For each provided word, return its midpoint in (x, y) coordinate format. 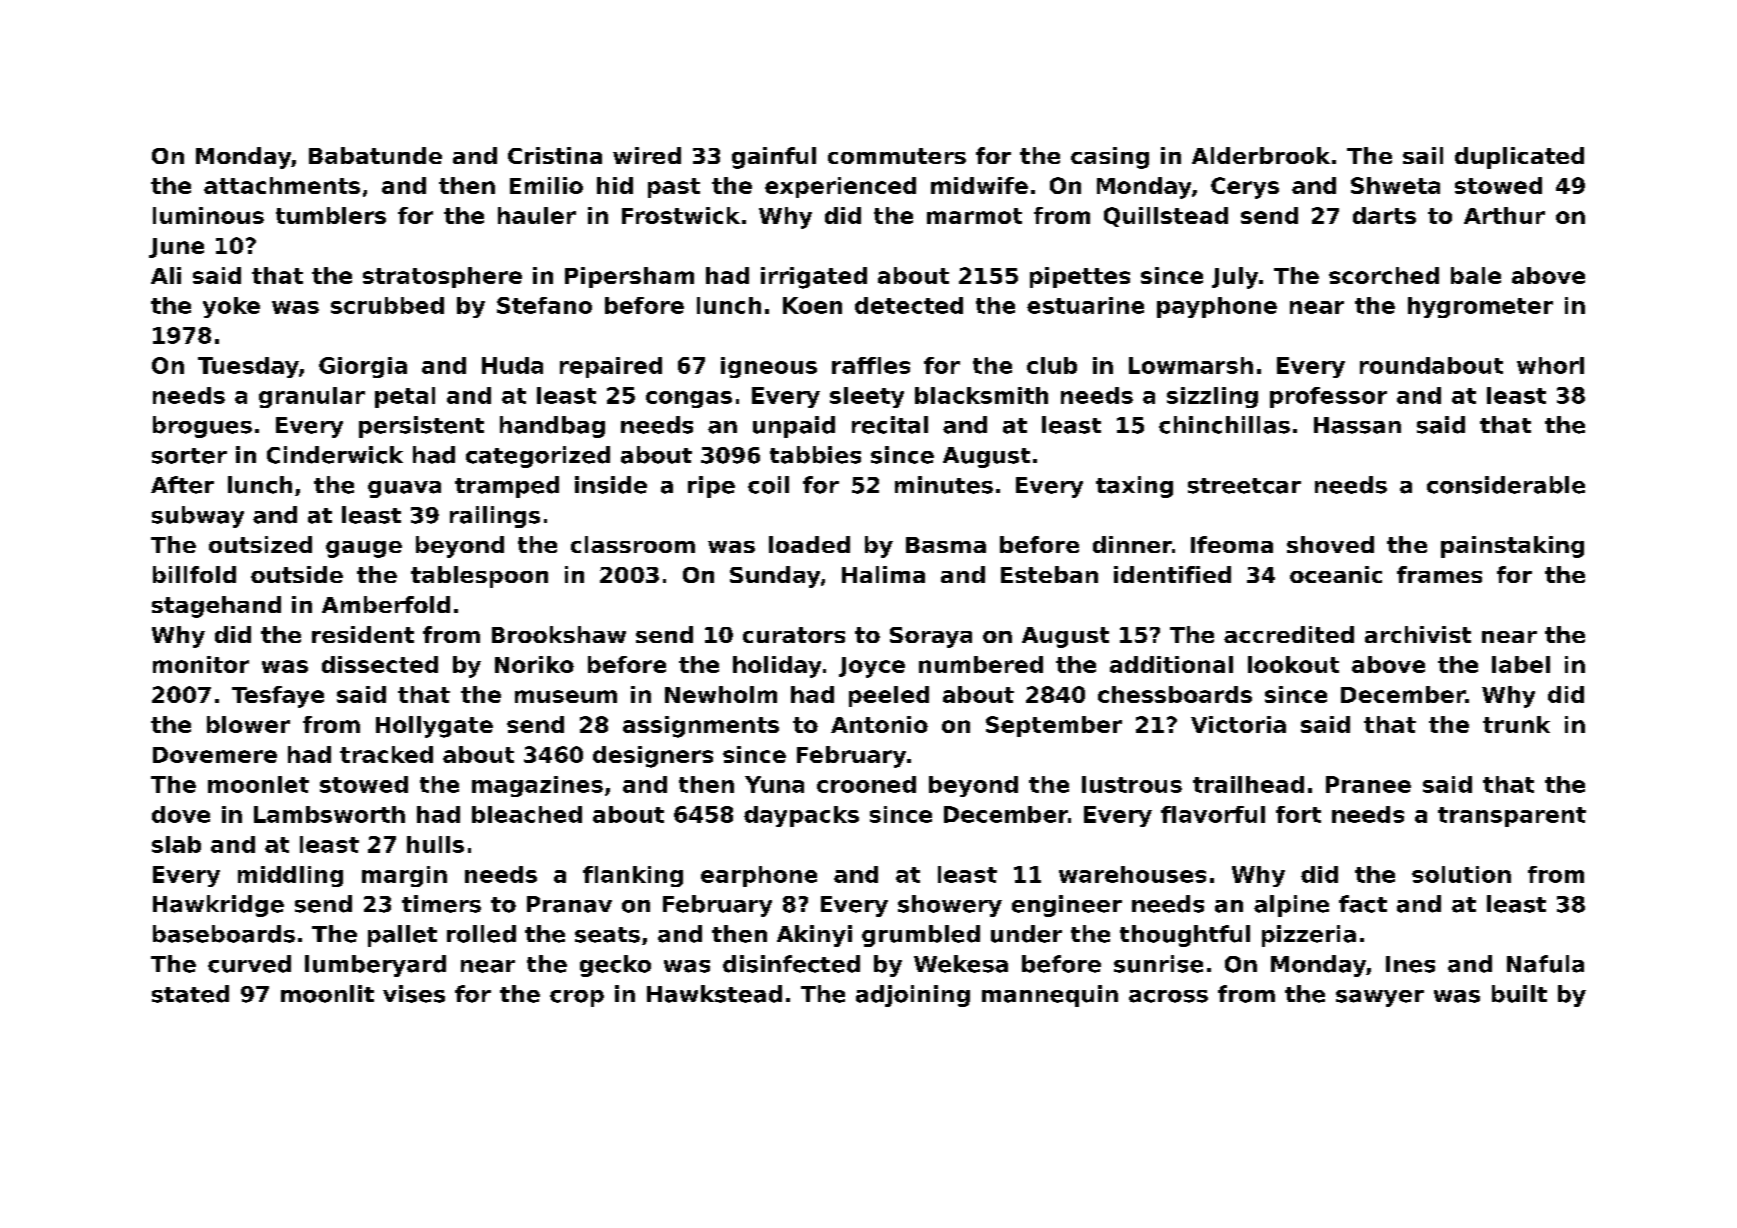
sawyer (1380, 998)
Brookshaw (559, 634)
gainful (774, 158)
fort (1298, 814)
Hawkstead (714, 994)
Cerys (1245, 188)
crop (577, 998)
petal (405, 397)
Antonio (879, 724)
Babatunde (375, 155)
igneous (769, 367)
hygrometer (1480, 307)
